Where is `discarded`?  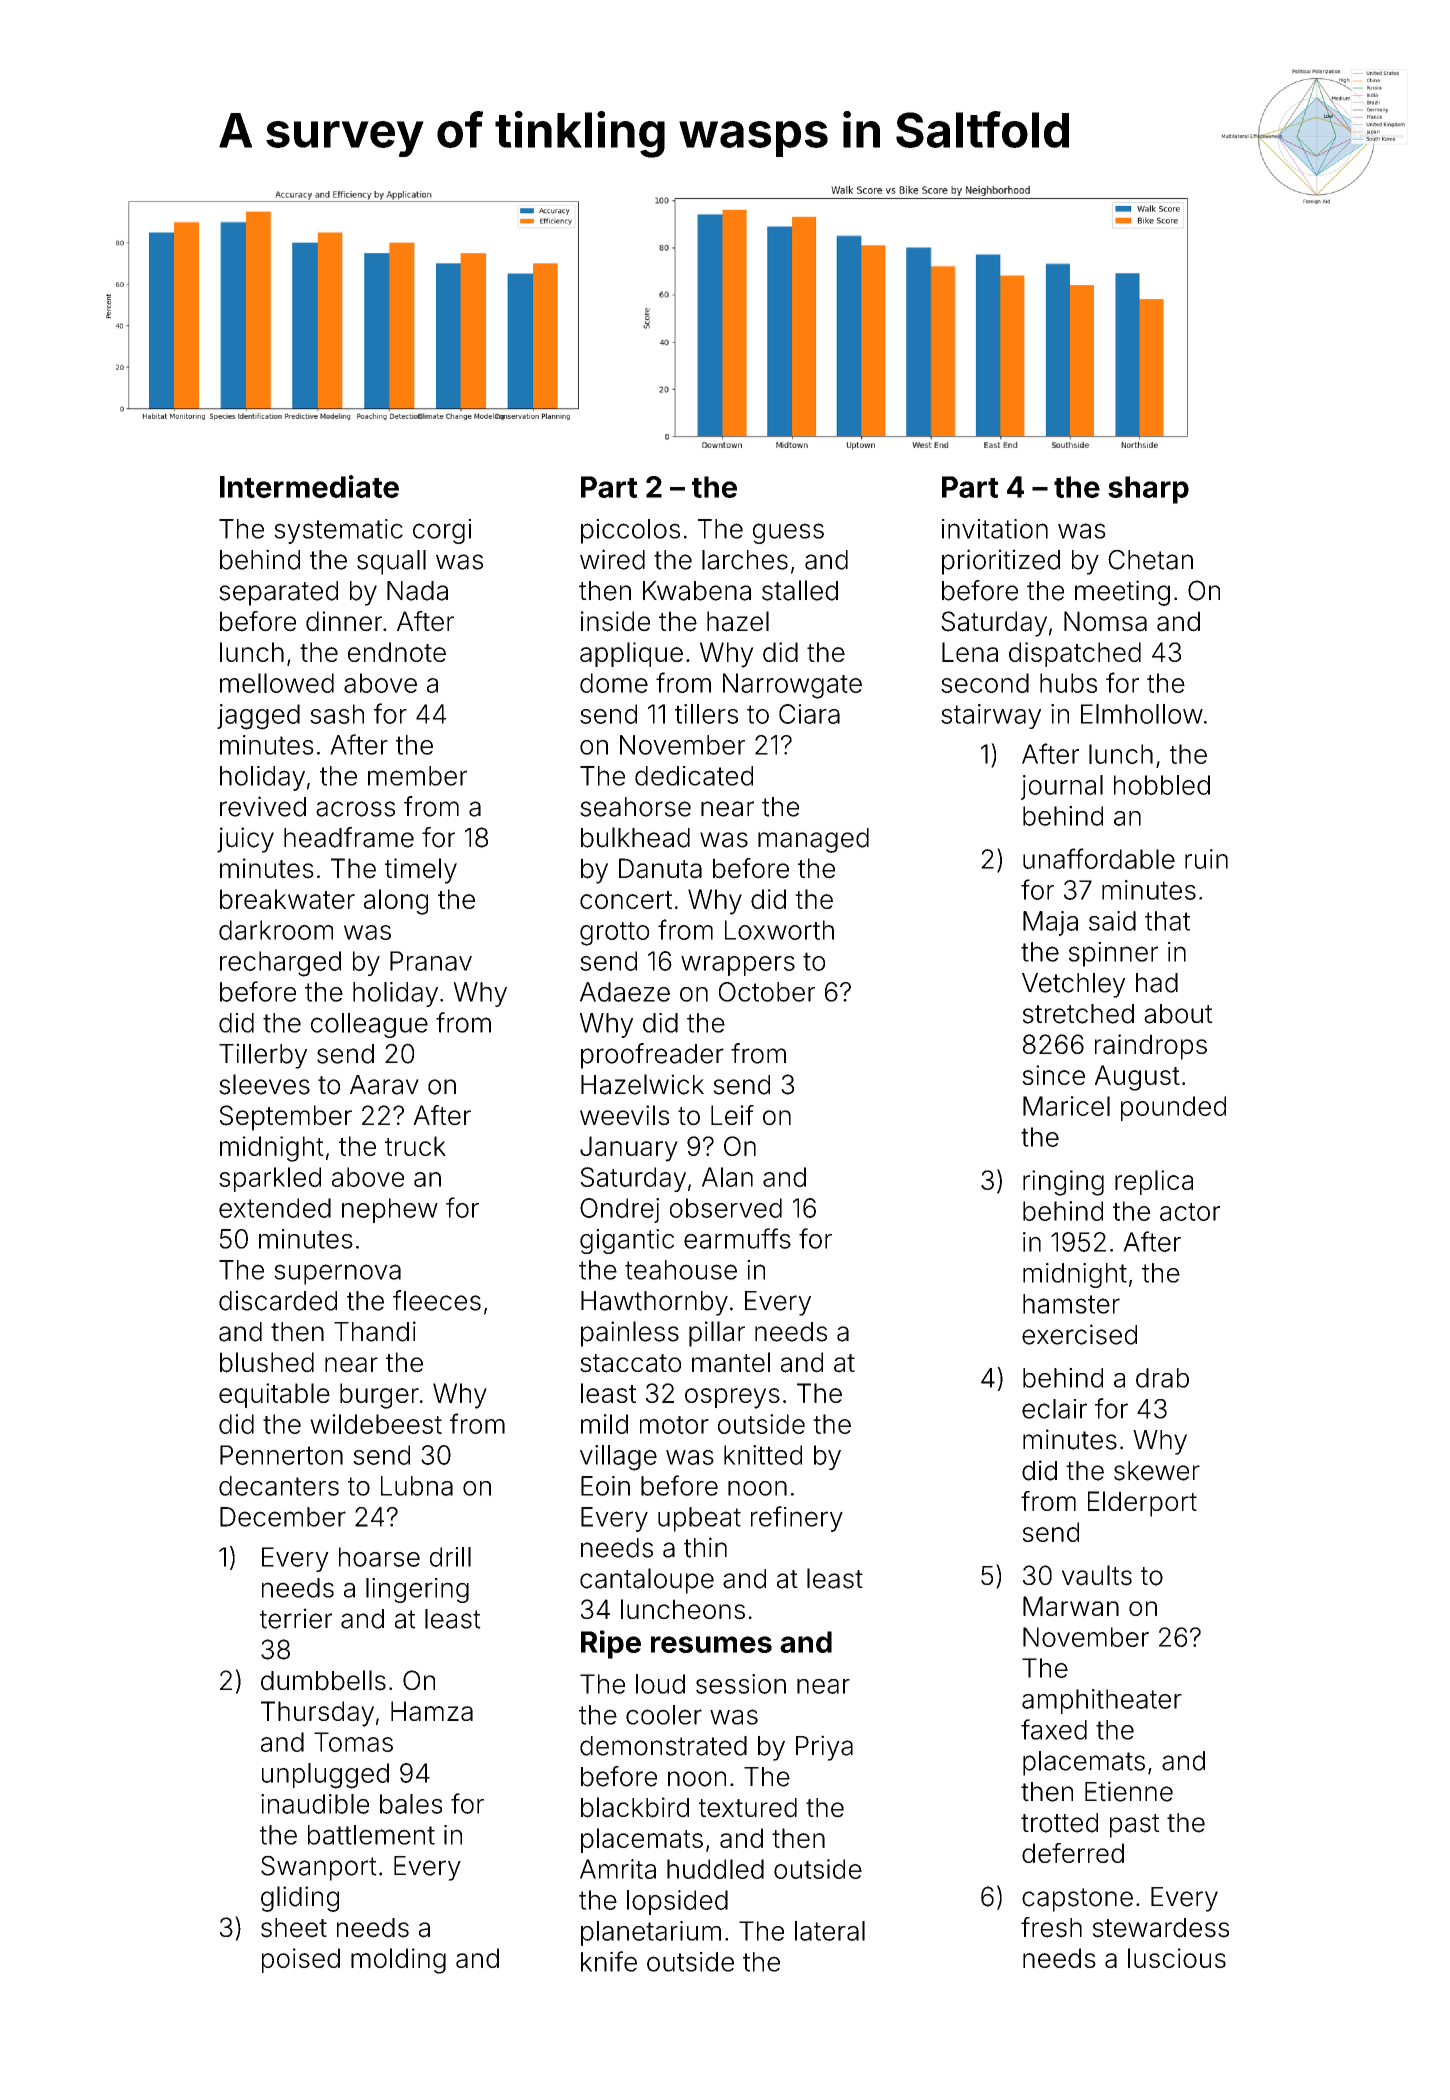 discarded is located at coordinates (278, 1300).
